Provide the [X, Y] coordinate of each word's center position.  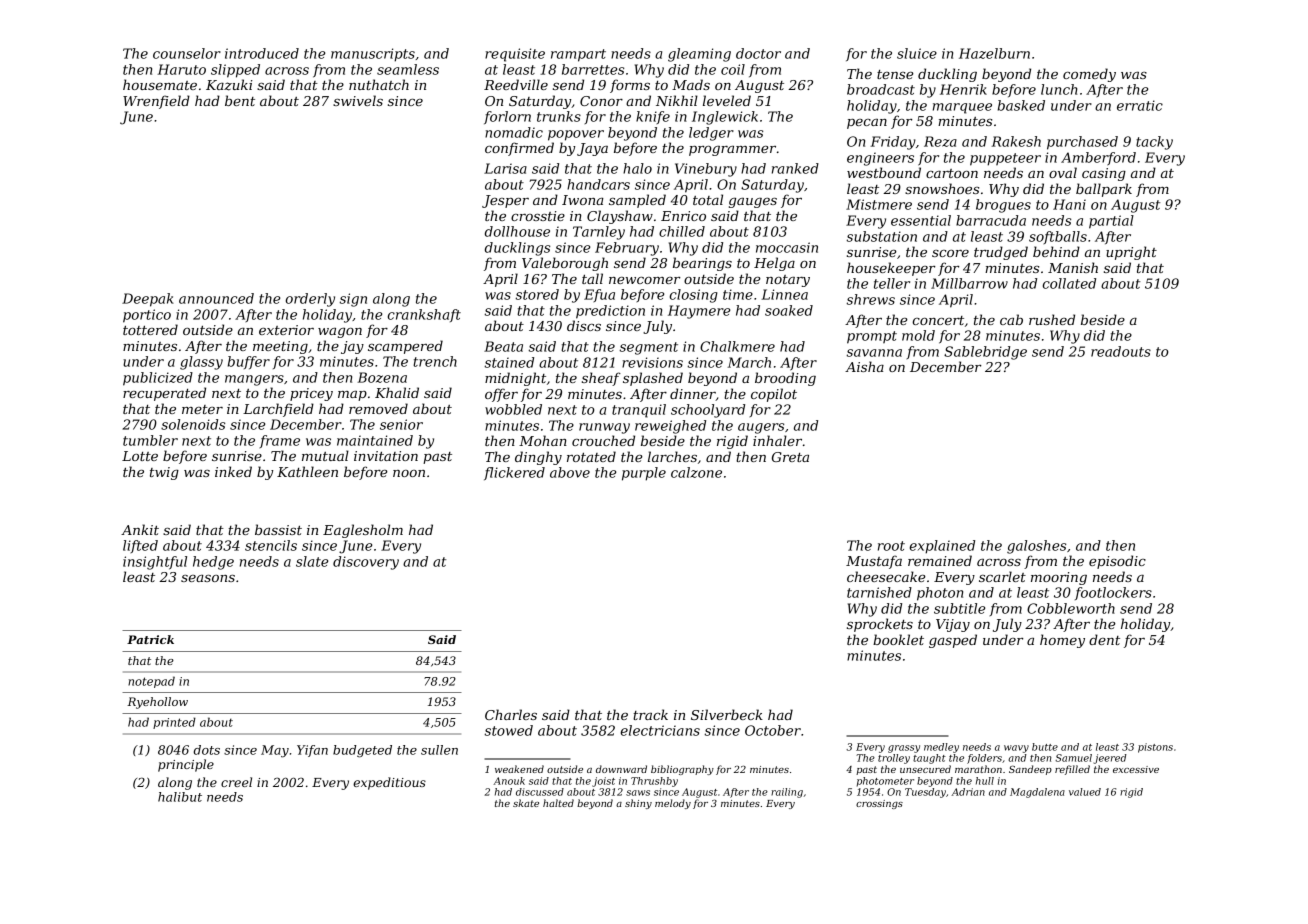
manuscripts [373, 55]
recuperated [164, 394]
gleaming [699, 55]
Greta [790, 457]
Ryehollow [157, 703]
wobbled [513, 409]
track [650, 714]
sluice [917, 53]
